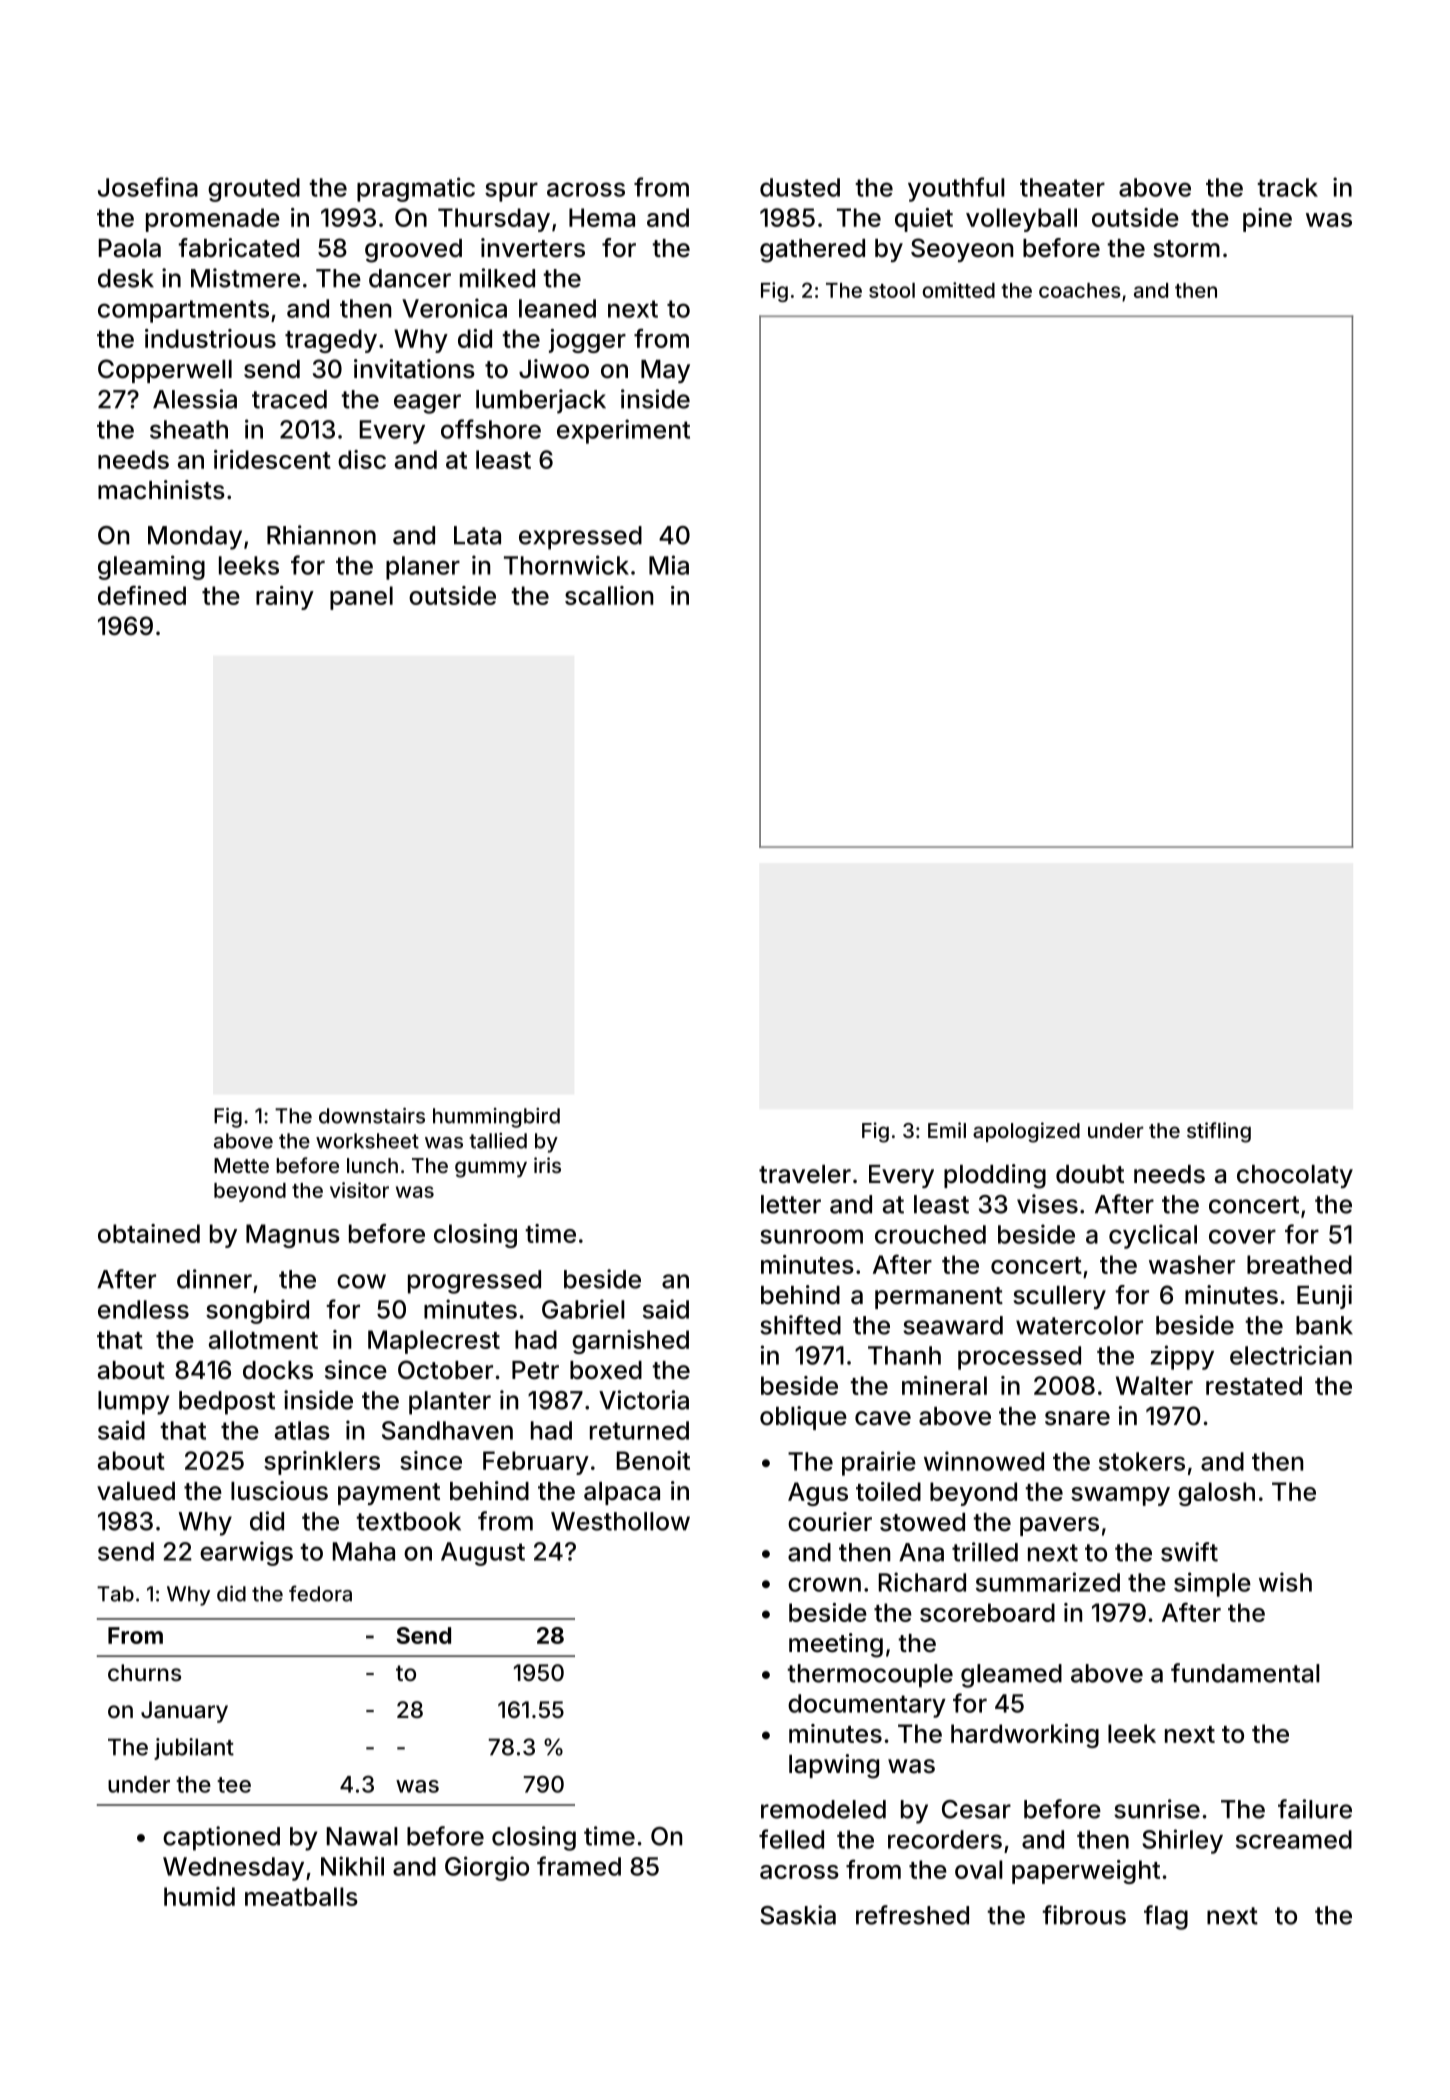  I want to click on coaches, so click(1080, 290).
